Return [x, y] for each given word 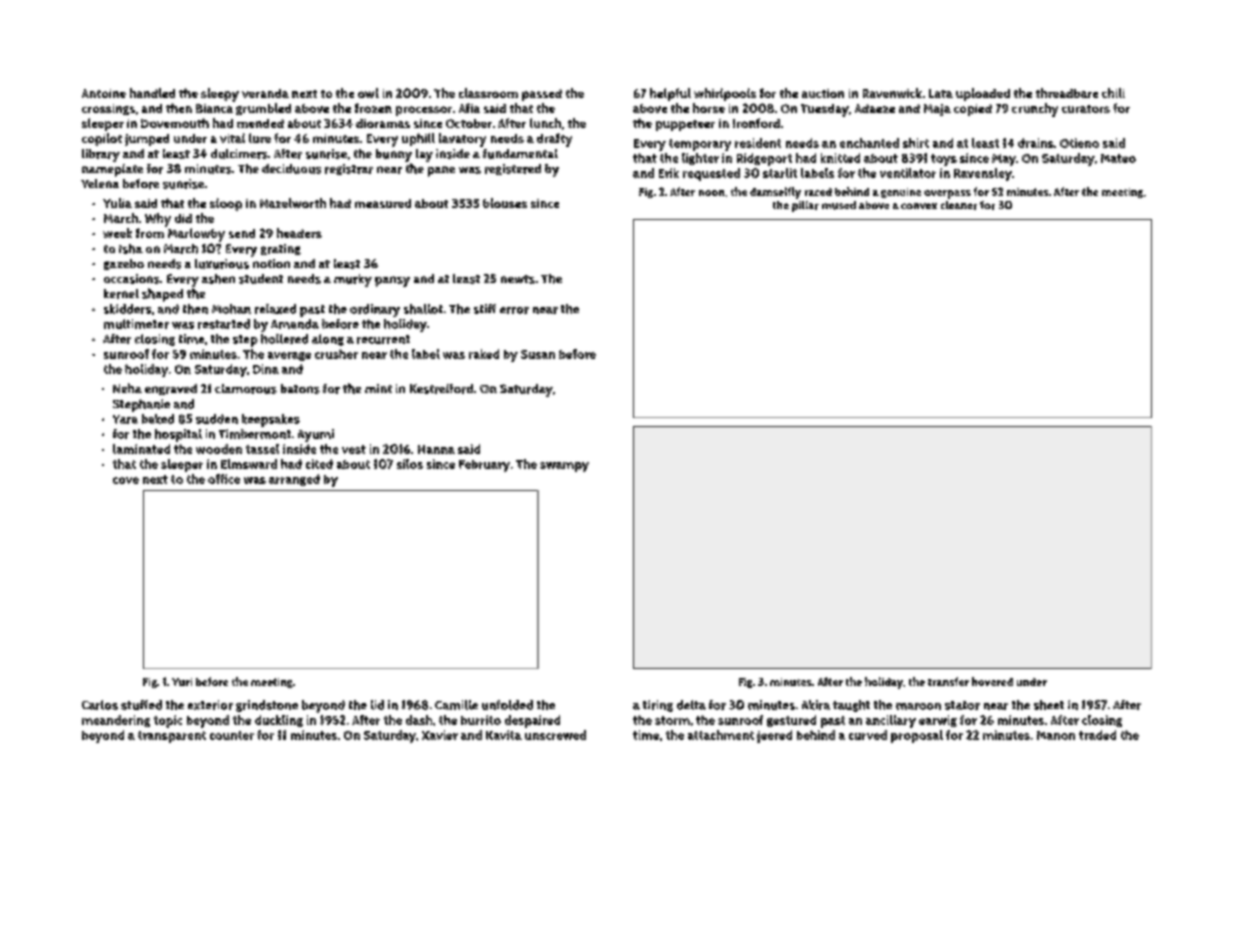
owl [368, 93]
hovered [992, 681]
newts [518, 279]
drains [1036, 143]
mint [378, 388]
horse [709, 108]
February [484, 466]
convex [919, 206]
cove [126, 480]
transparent [172, 737]
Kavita [504, 735]
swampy [564, 467]
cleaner [959, 205]
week [117, 233]
